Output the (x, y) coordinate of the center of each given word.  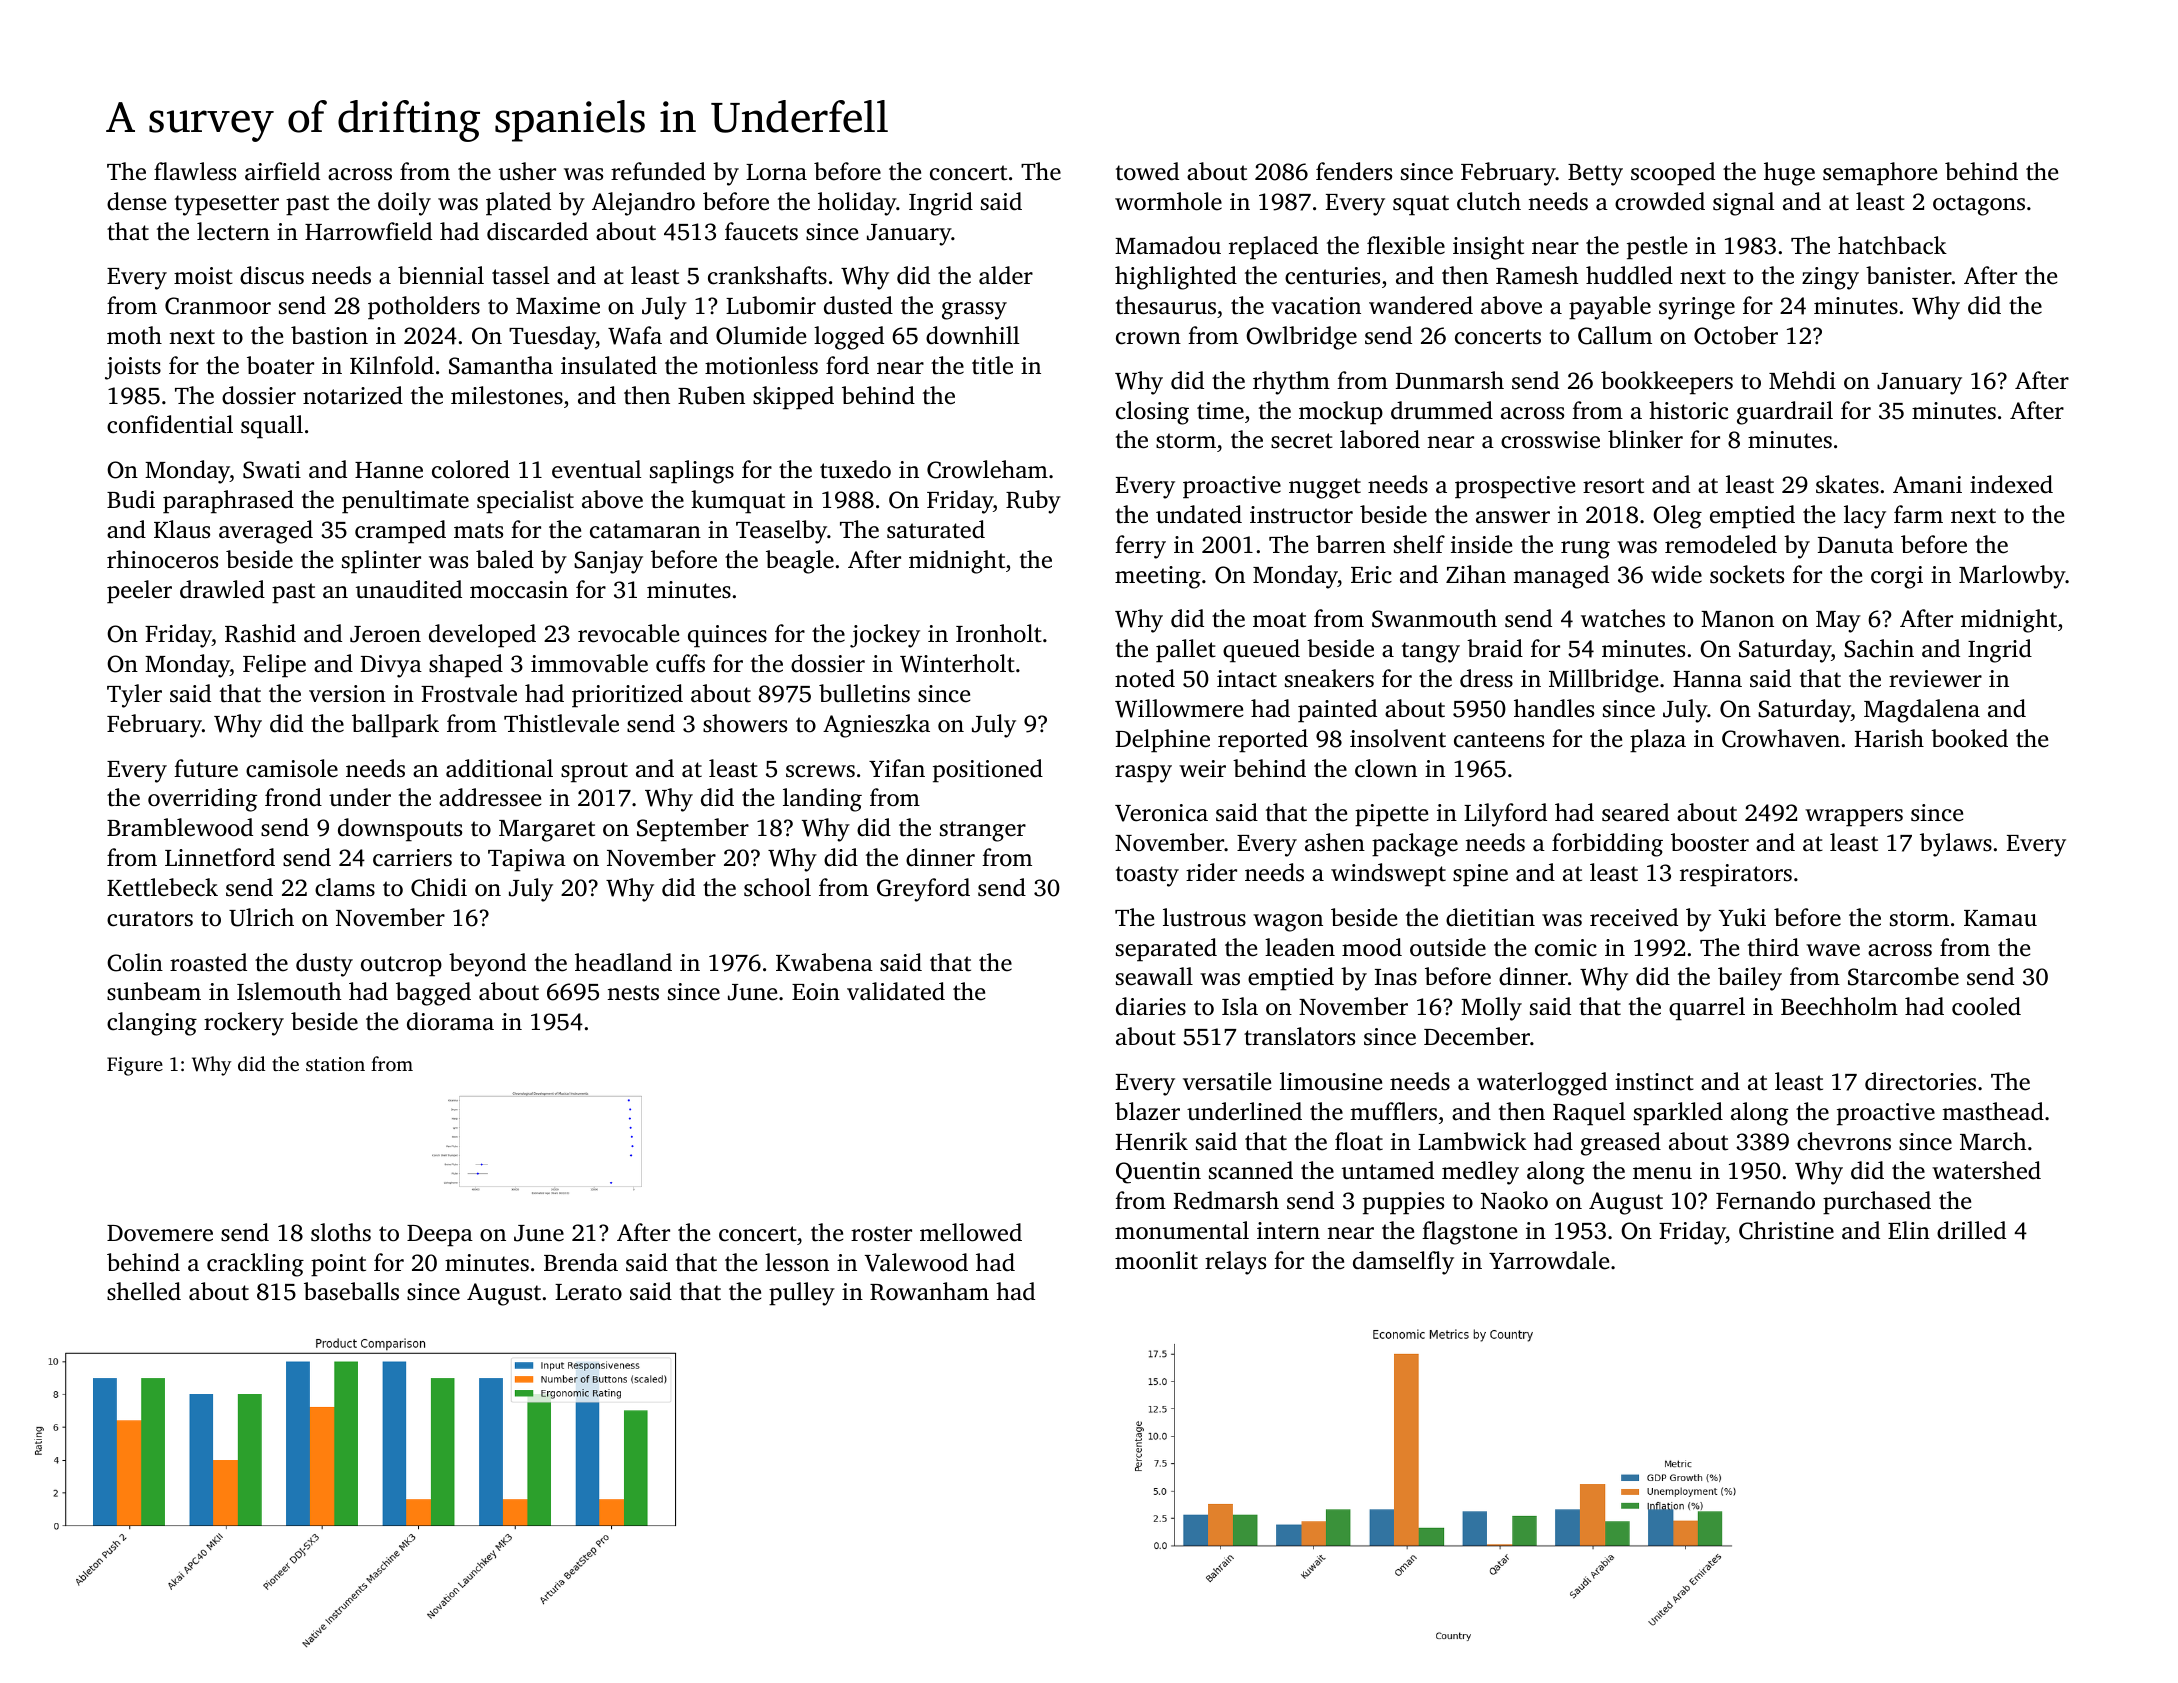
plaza (1658, 741)
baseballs (351, 1291)
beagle (800, 562)
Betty (1595, 175)
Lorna (776, 172)
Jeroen (385, 634)
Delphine (1163, 741)
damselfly (1403, 1263)
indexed (2011, 484)
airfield (282, 171)
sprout (594, 772)
